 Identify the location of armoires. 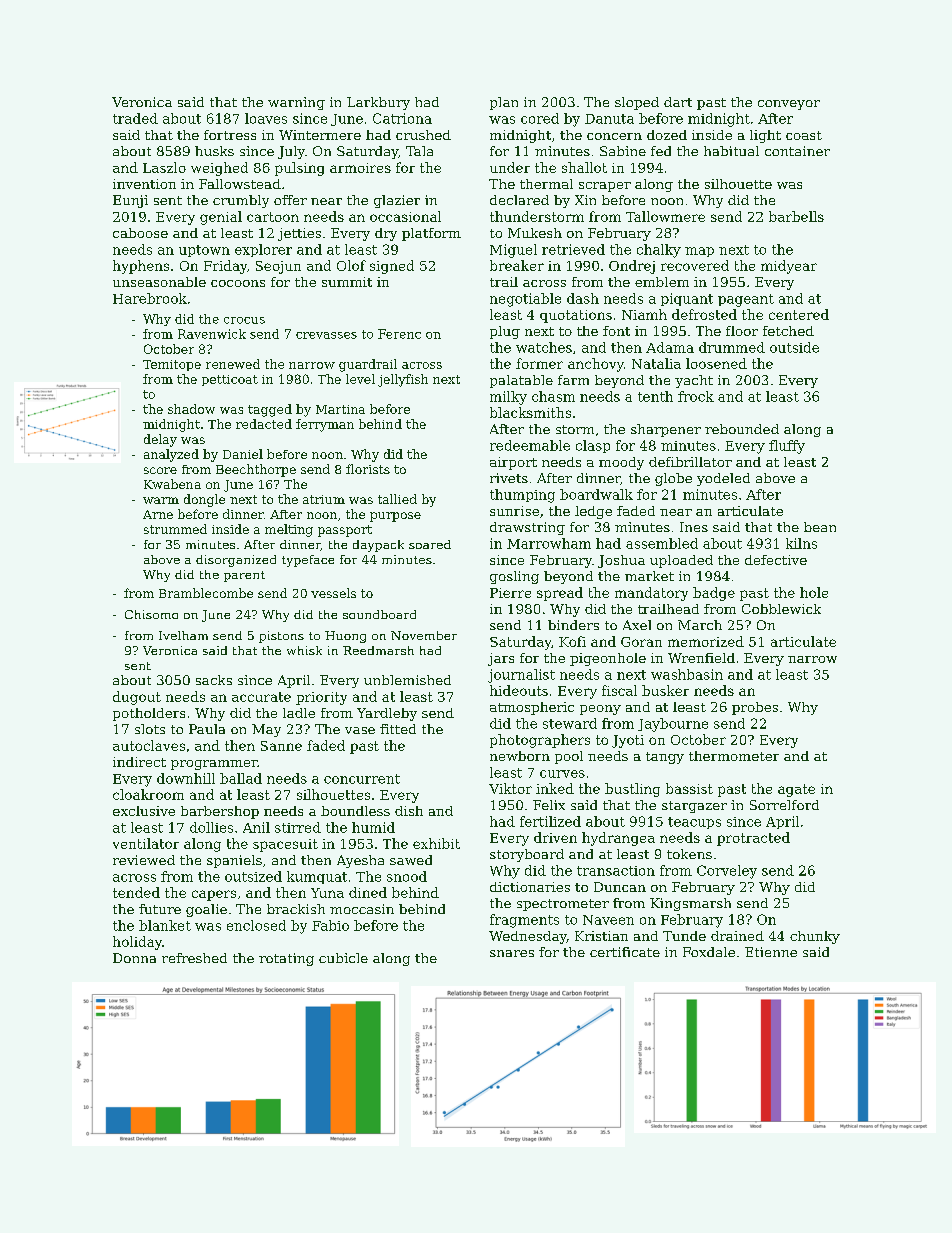
(360, 168).
